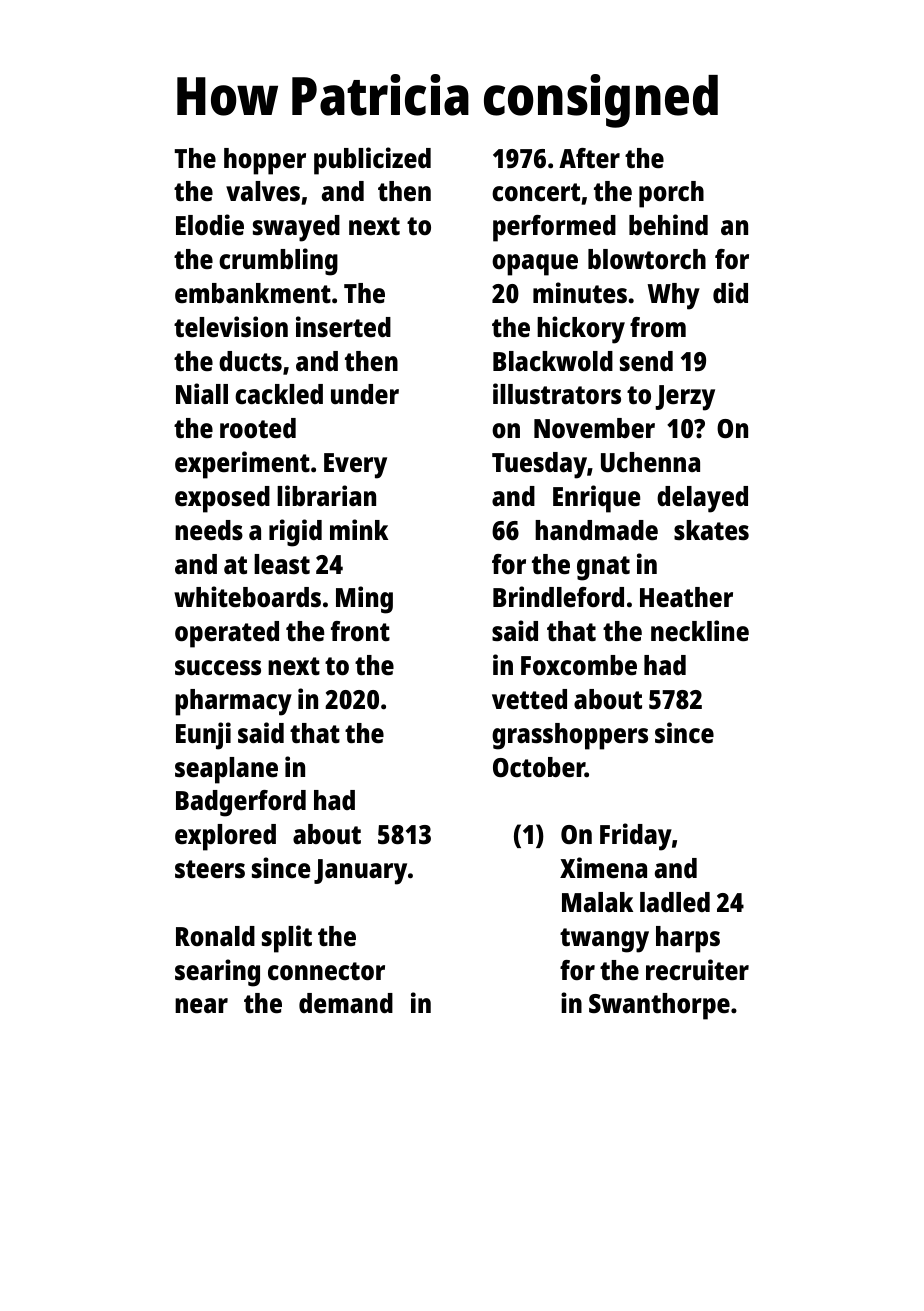  I want to click on near, so click(201, 1005).
